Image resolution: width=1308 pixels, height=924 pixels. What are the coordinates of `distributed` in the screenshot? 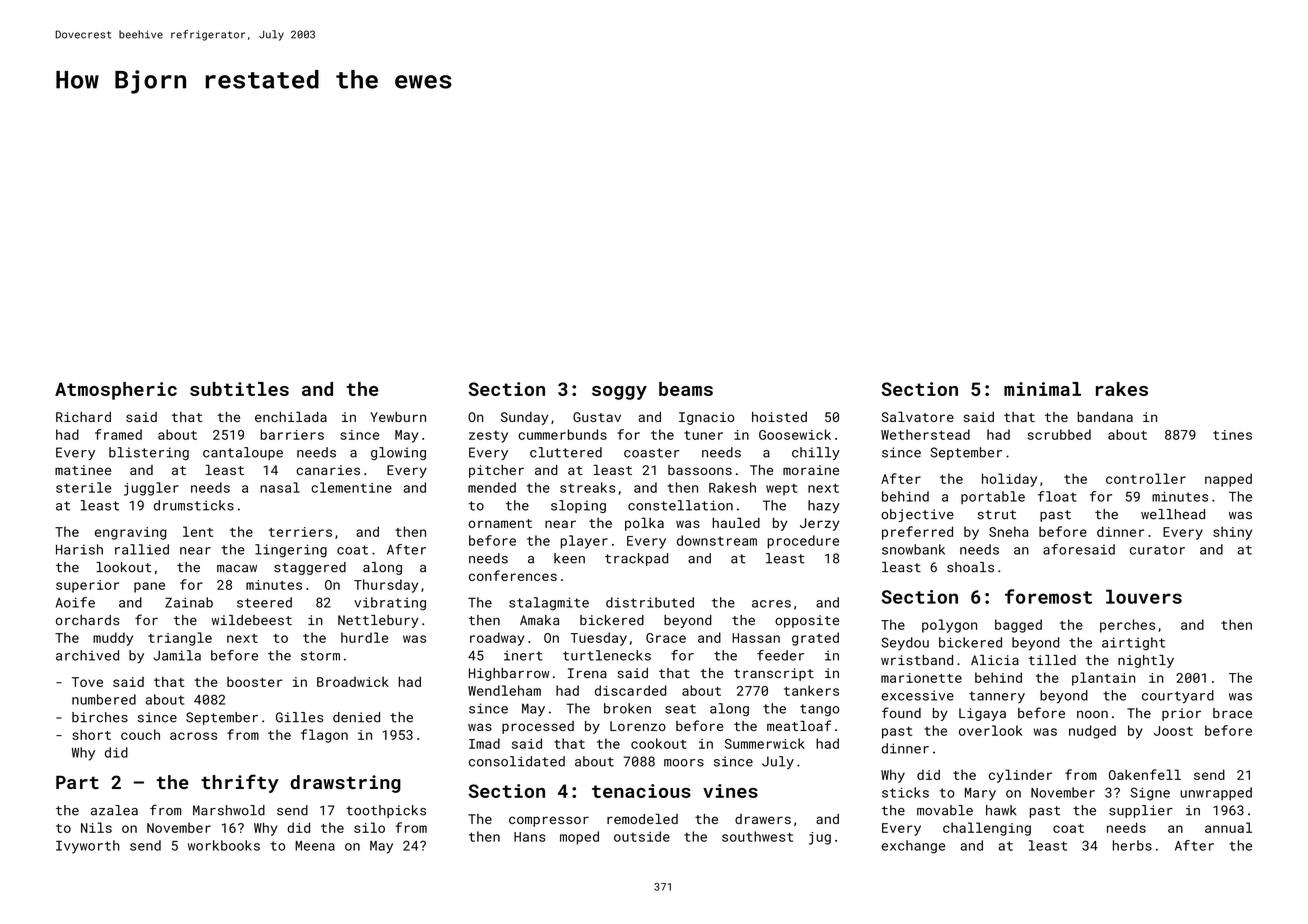 It's located at (650, 602).
